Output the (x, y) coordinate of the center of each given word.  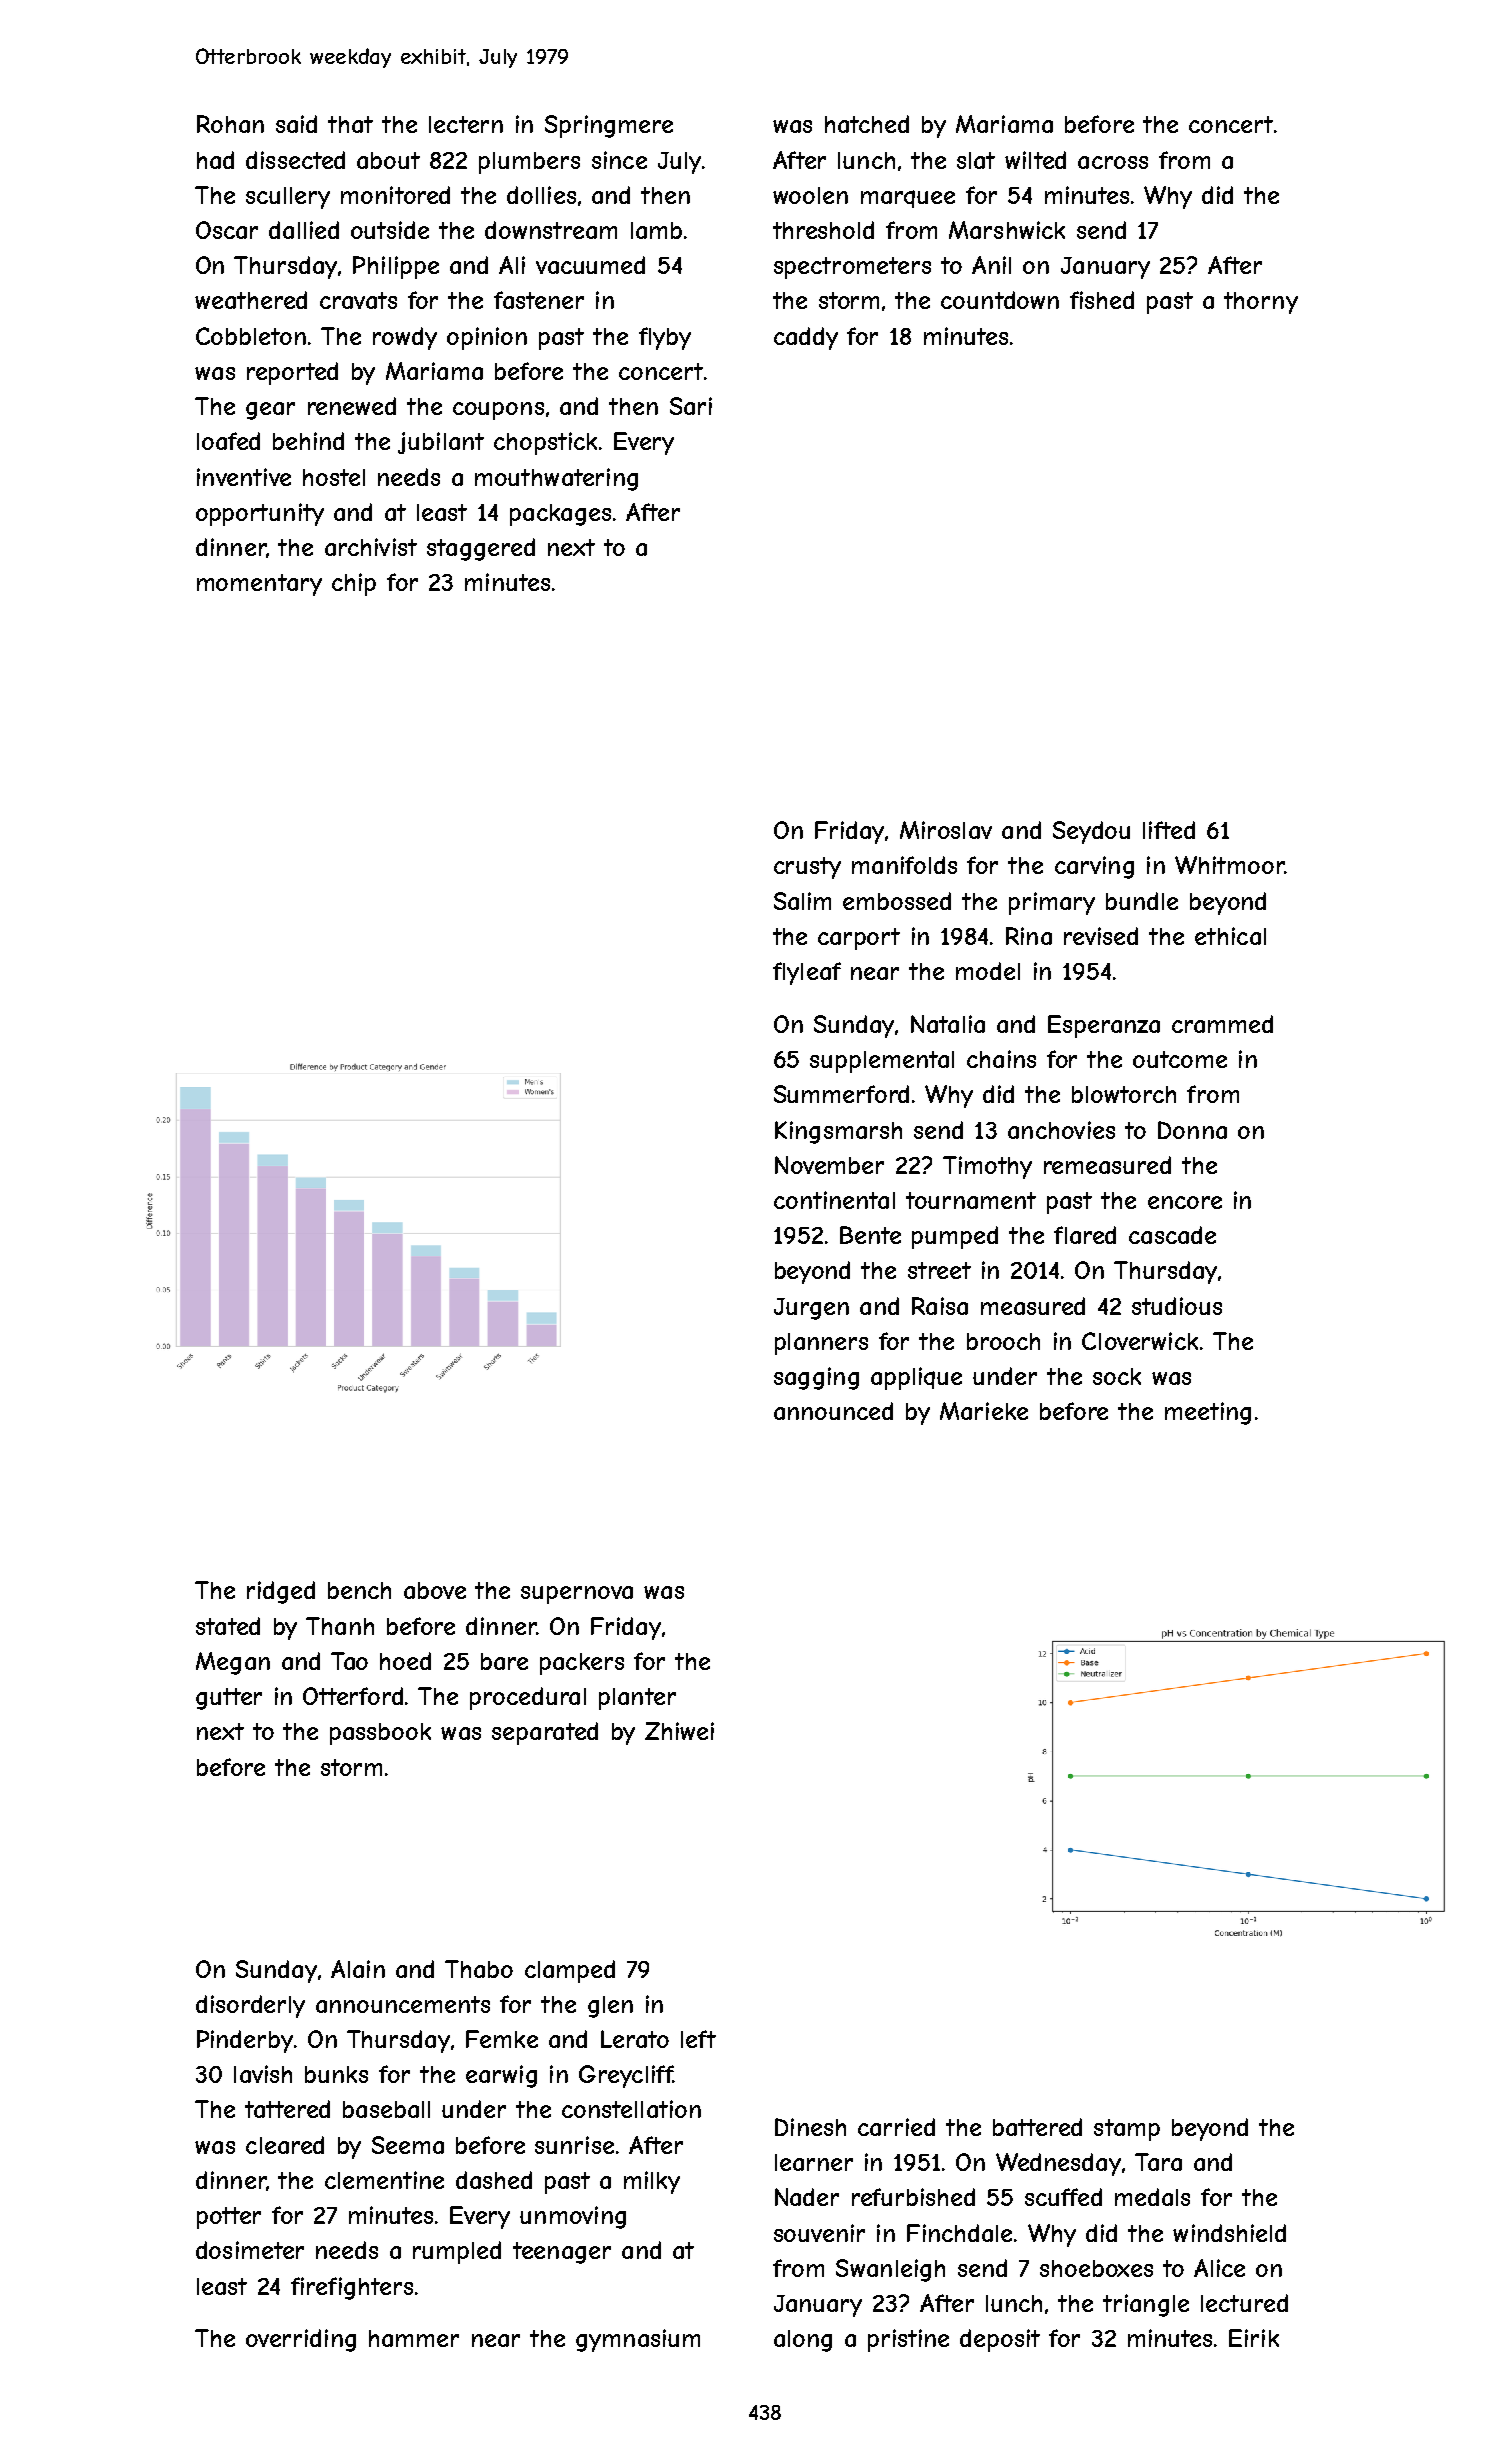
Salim (802, 901)
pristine (908, 2340)
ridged (281, 1592)
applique (916, 1378)
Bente (870, 1235)
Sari (691, 406)
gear (270, 411)
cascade (1172, 1235)
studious (1177, 1306)
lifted (1169, 830)
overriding (301, 2340)
